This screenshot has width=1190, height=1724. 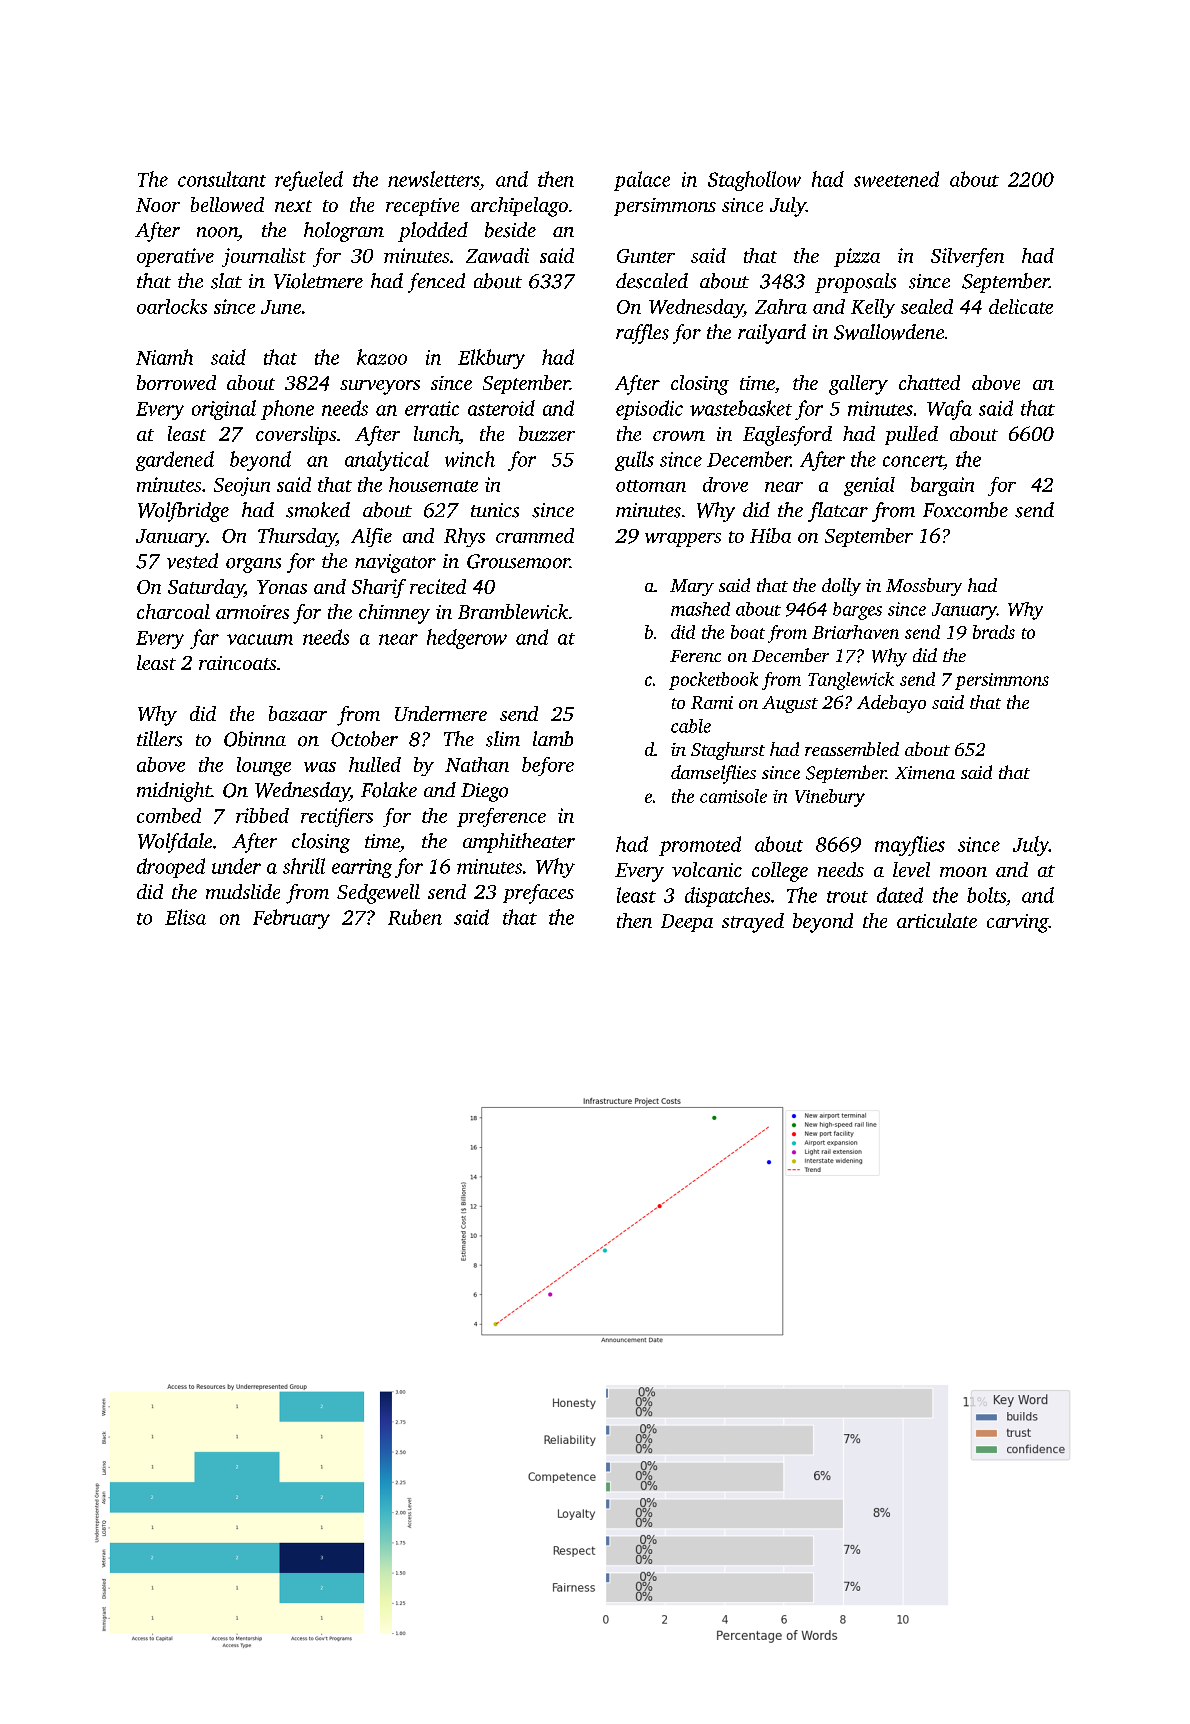 What do you see at coordinates (967, 257) in the screenshot?
I see `Silverfen` at bounding box center [967, 257].
